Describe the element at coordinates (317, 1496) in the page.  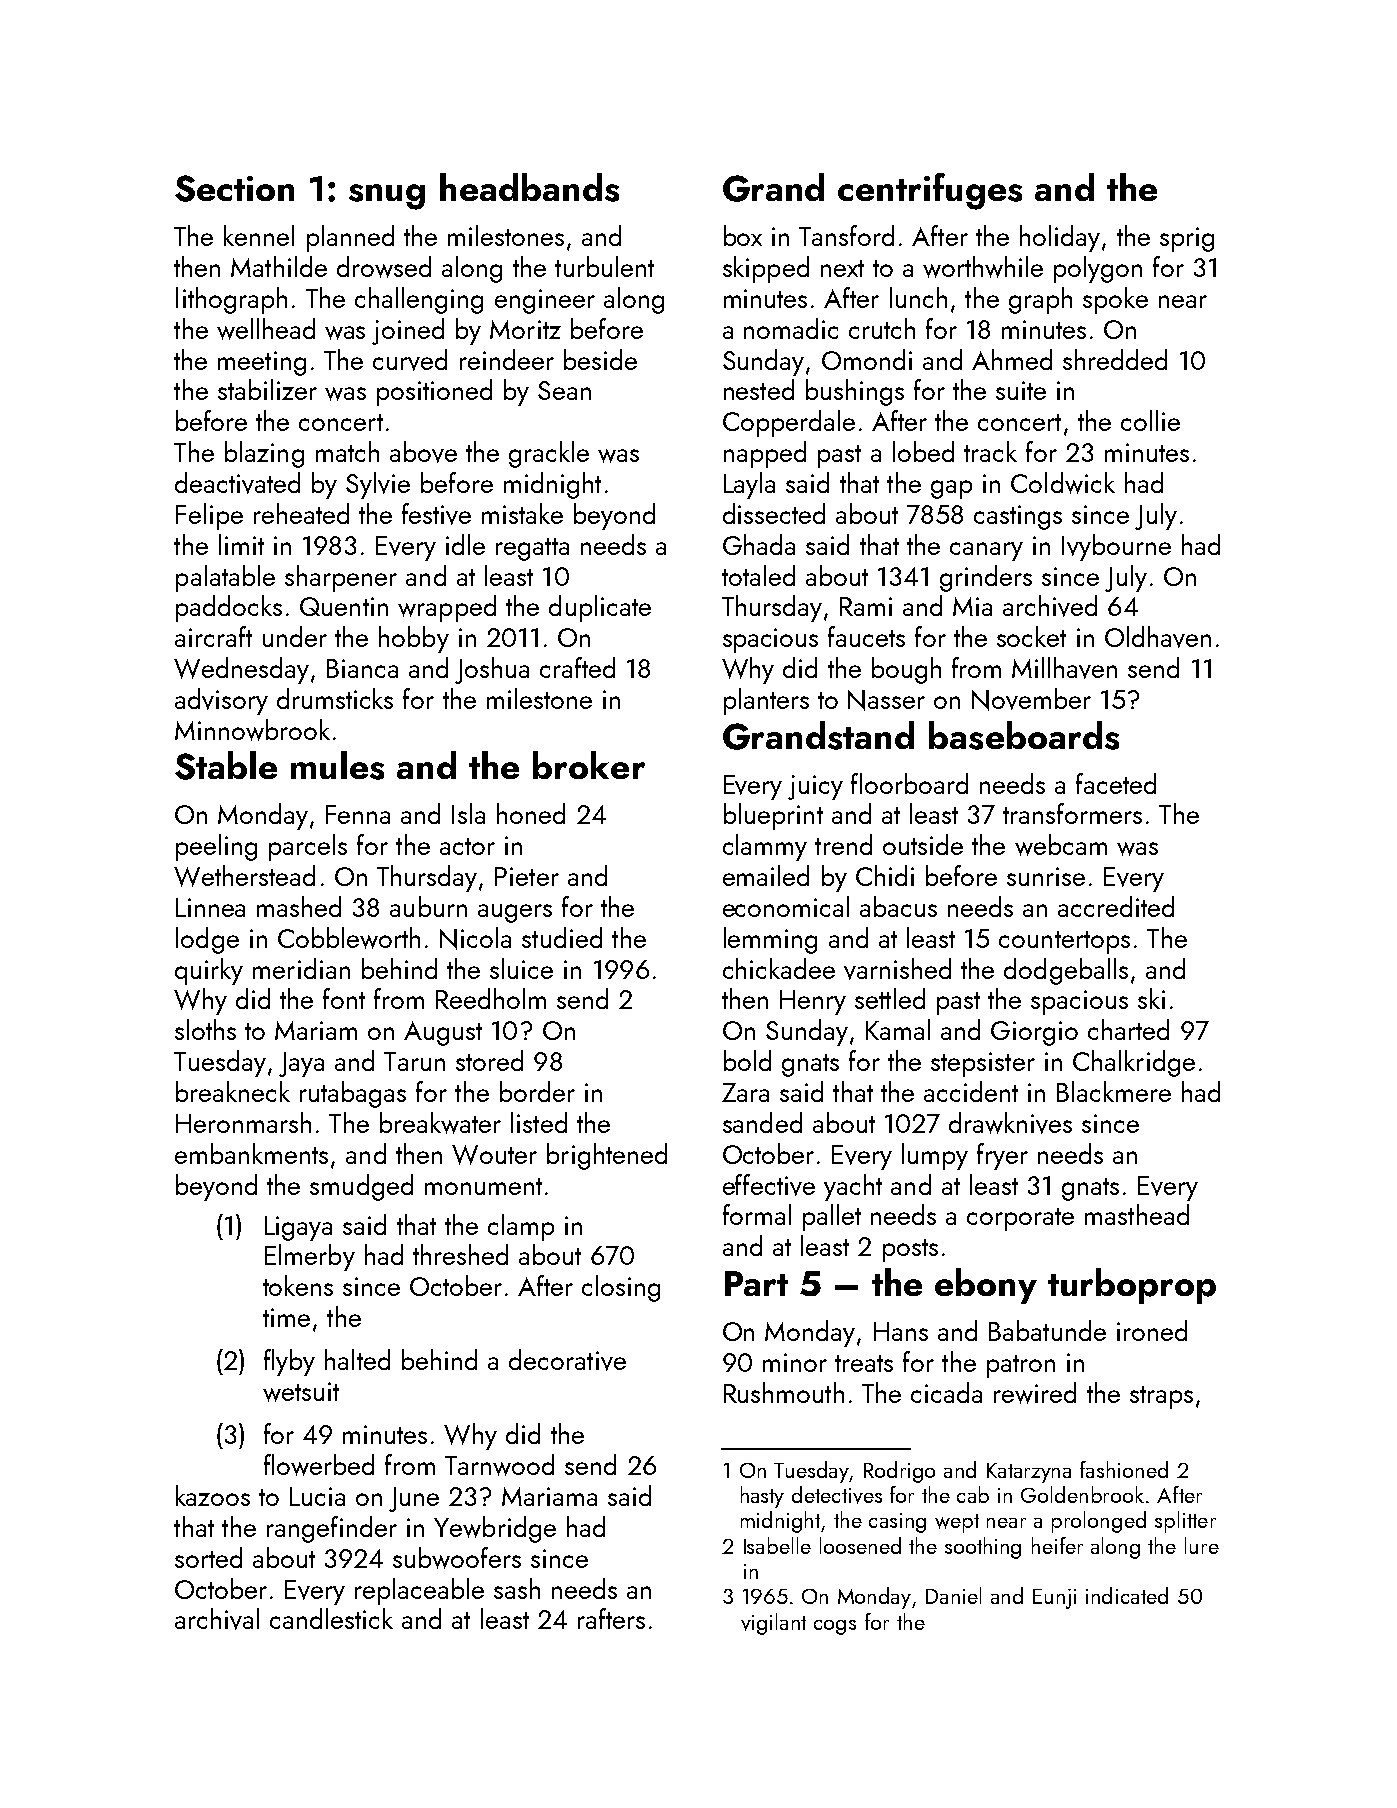
I see `Lucia` at that location.
